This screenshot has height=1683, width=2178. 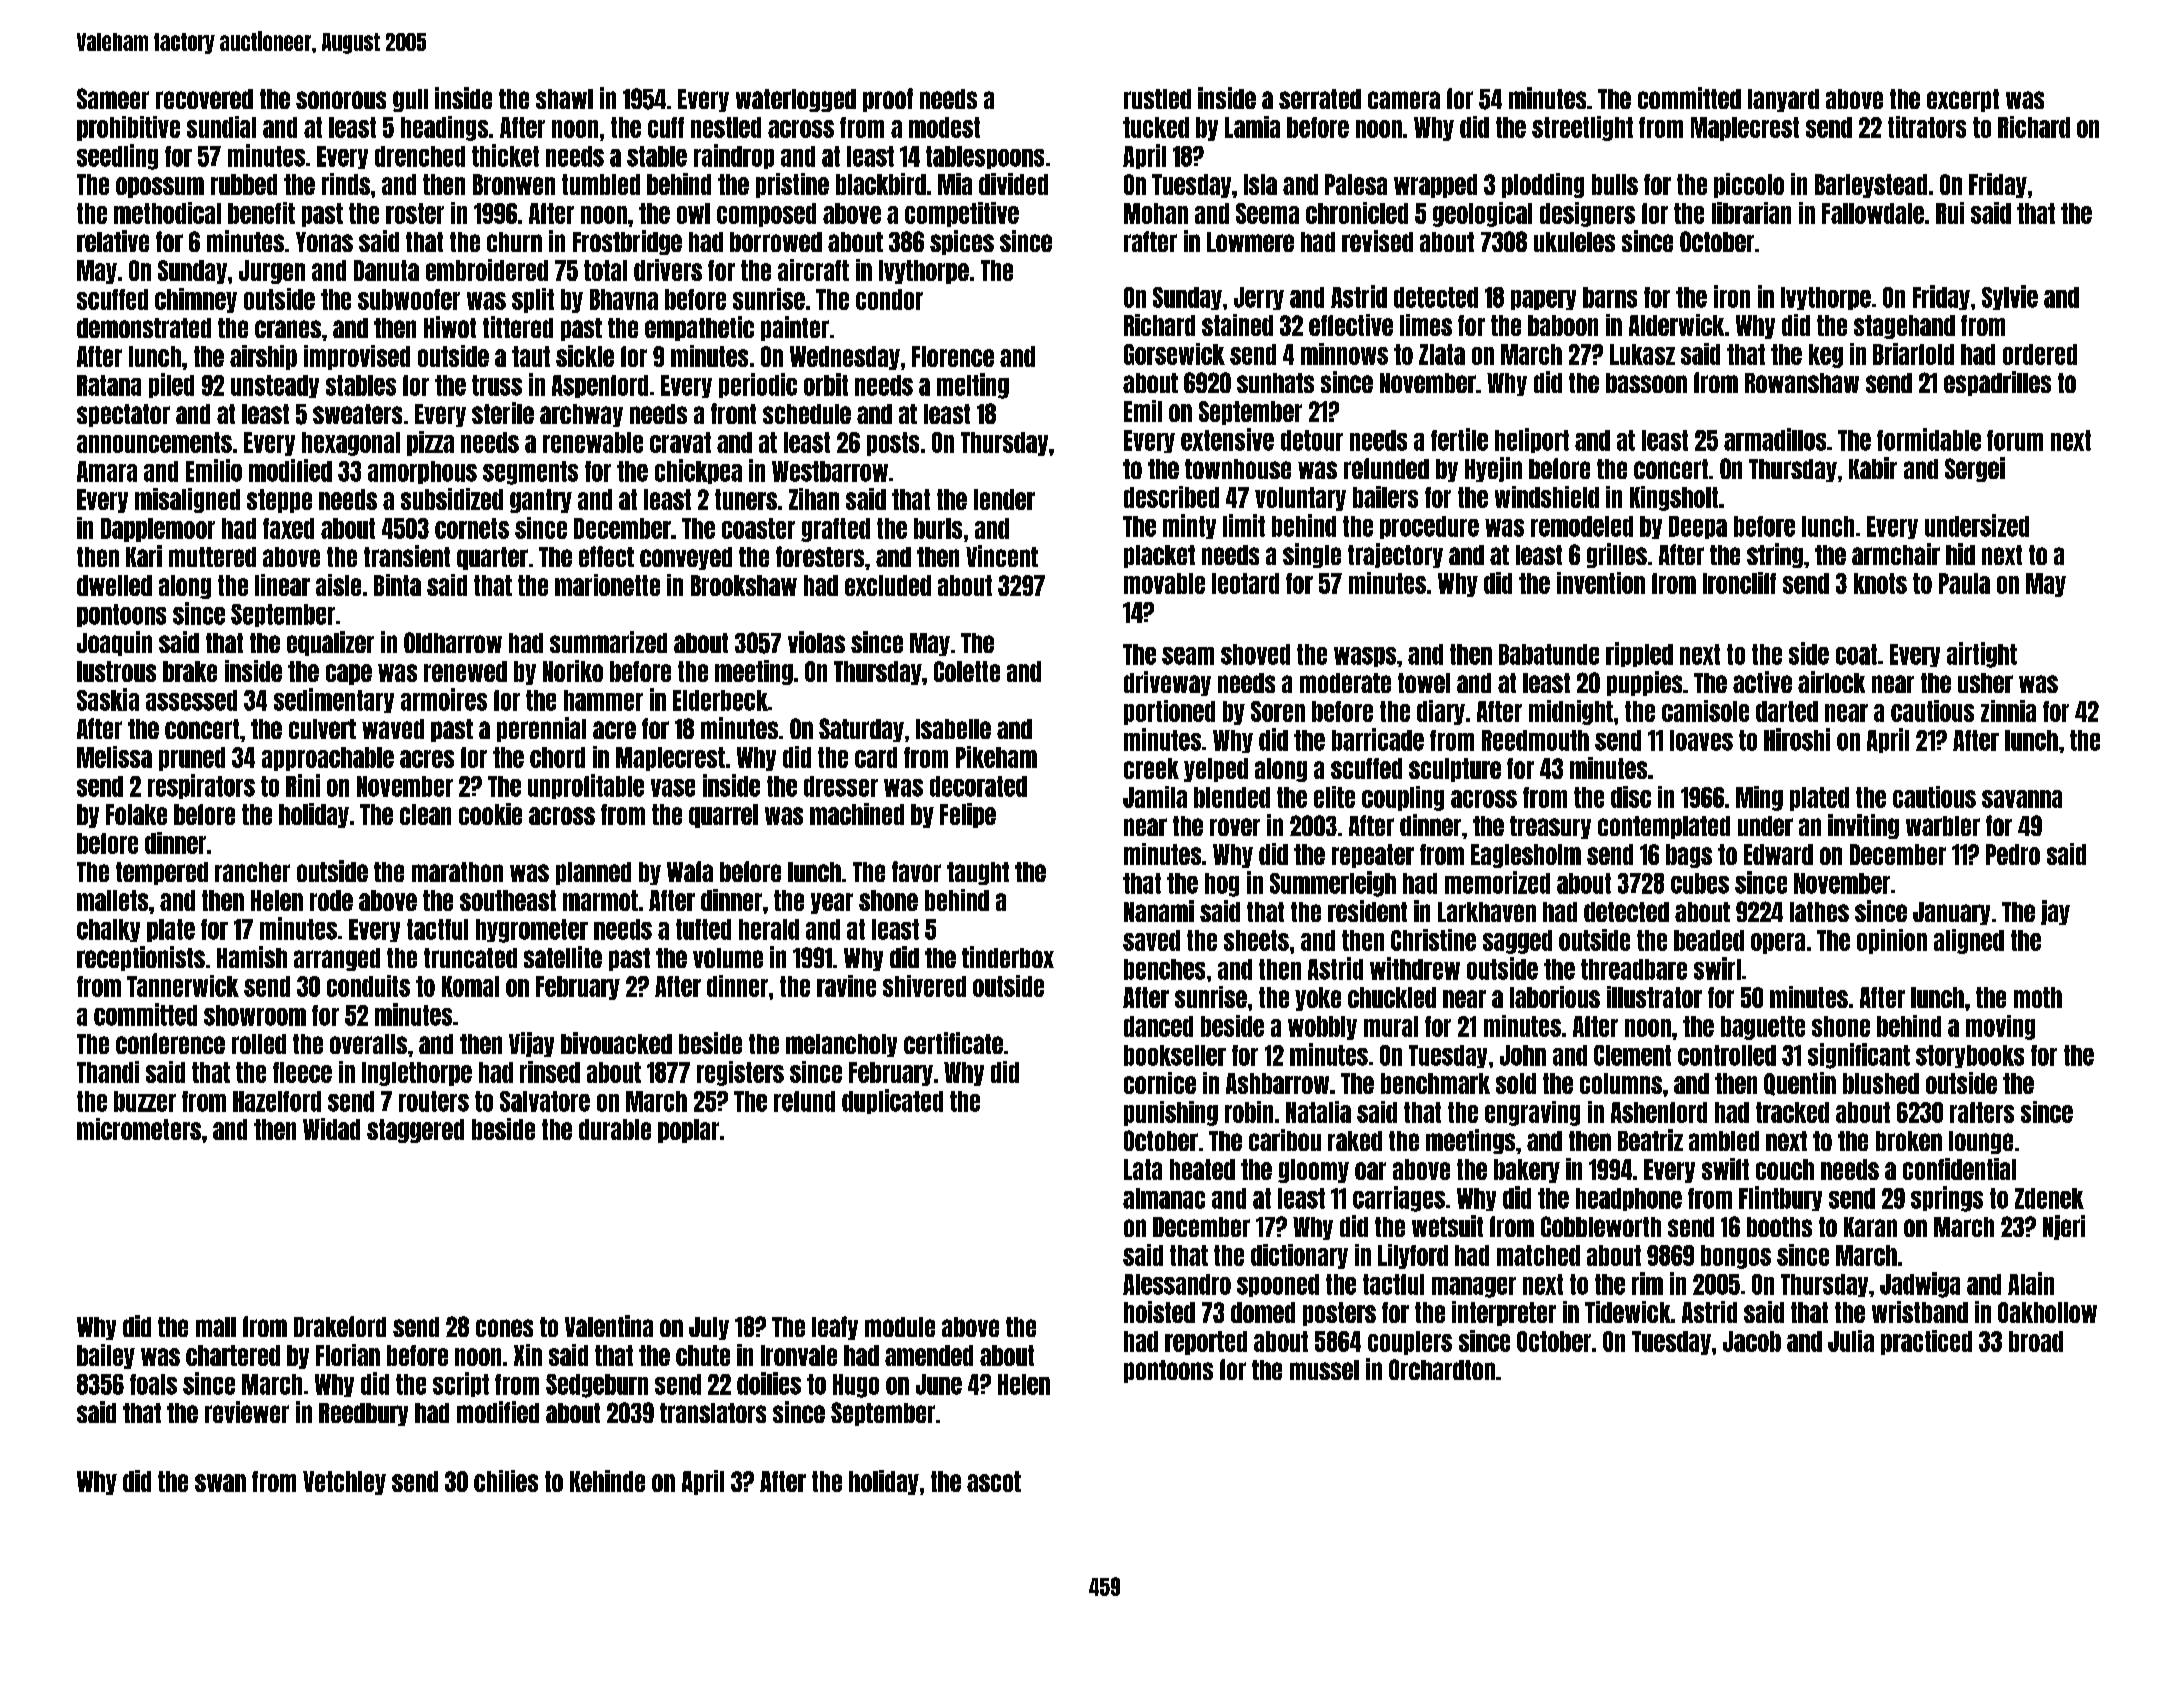 What do you see at coordinates (1920, 1285) in the screenshot?
I see `Jadwiga` at bounding box center [1920, 1285].
